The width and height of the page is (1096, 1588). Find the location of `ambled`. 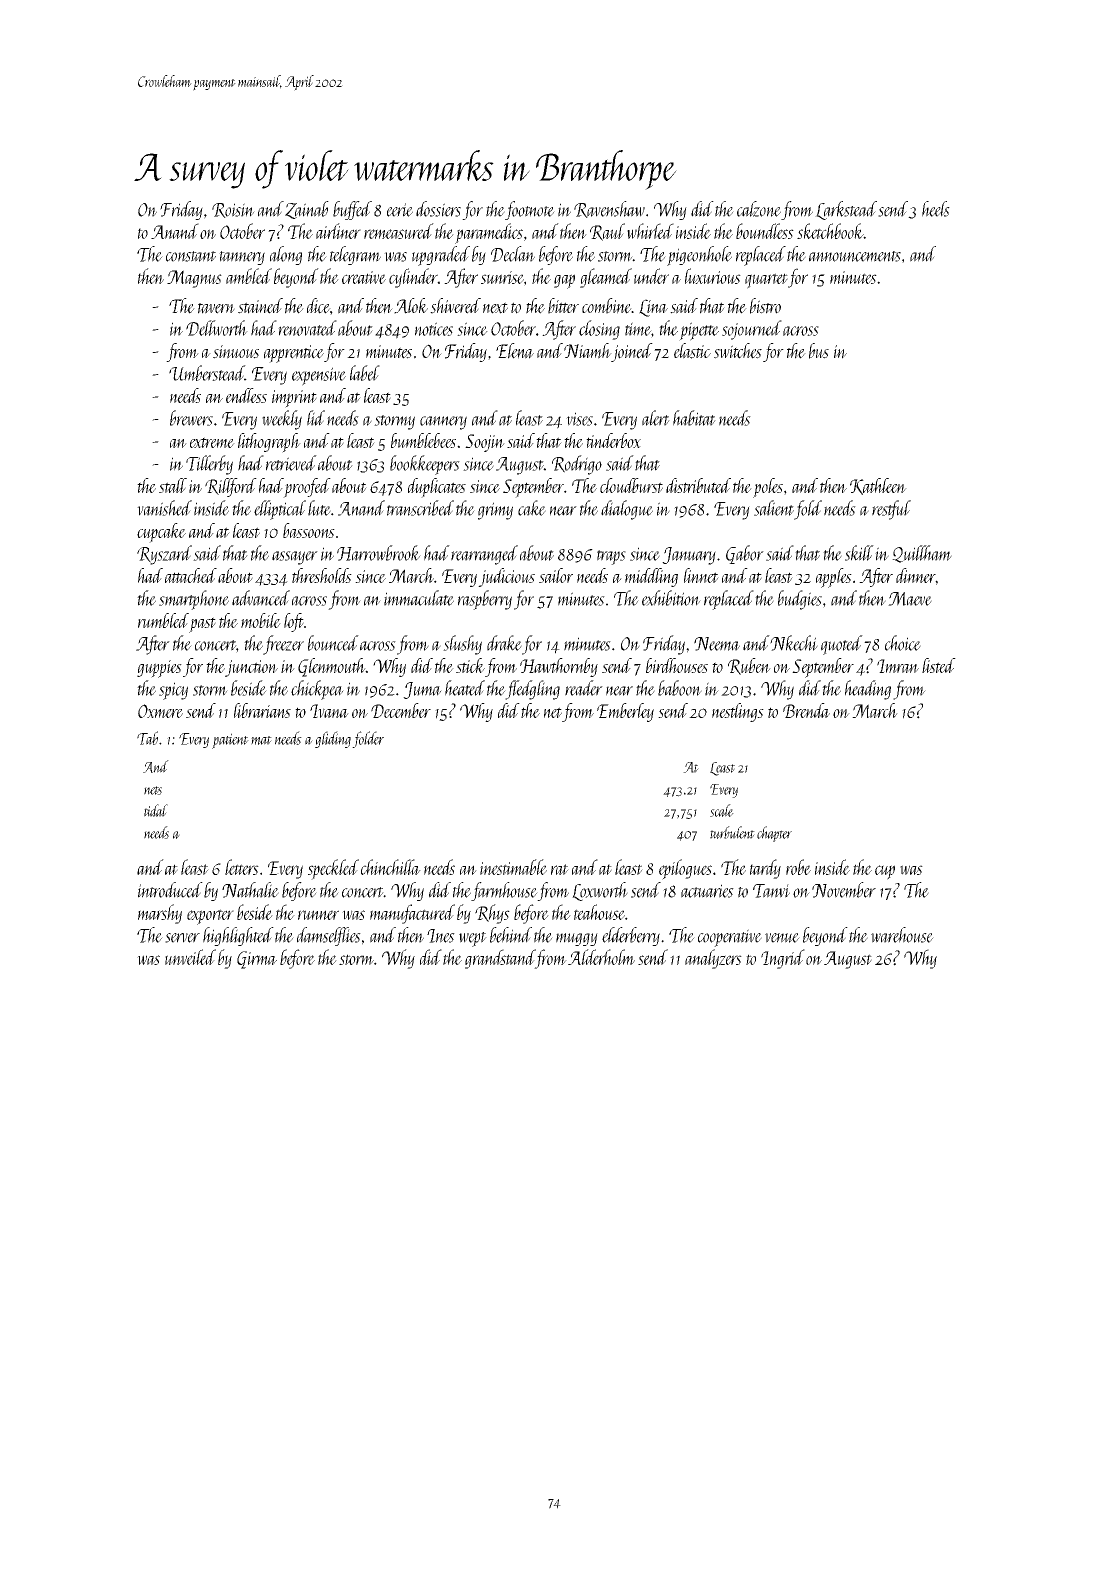

ambled is located at coordinates (249, 276).
